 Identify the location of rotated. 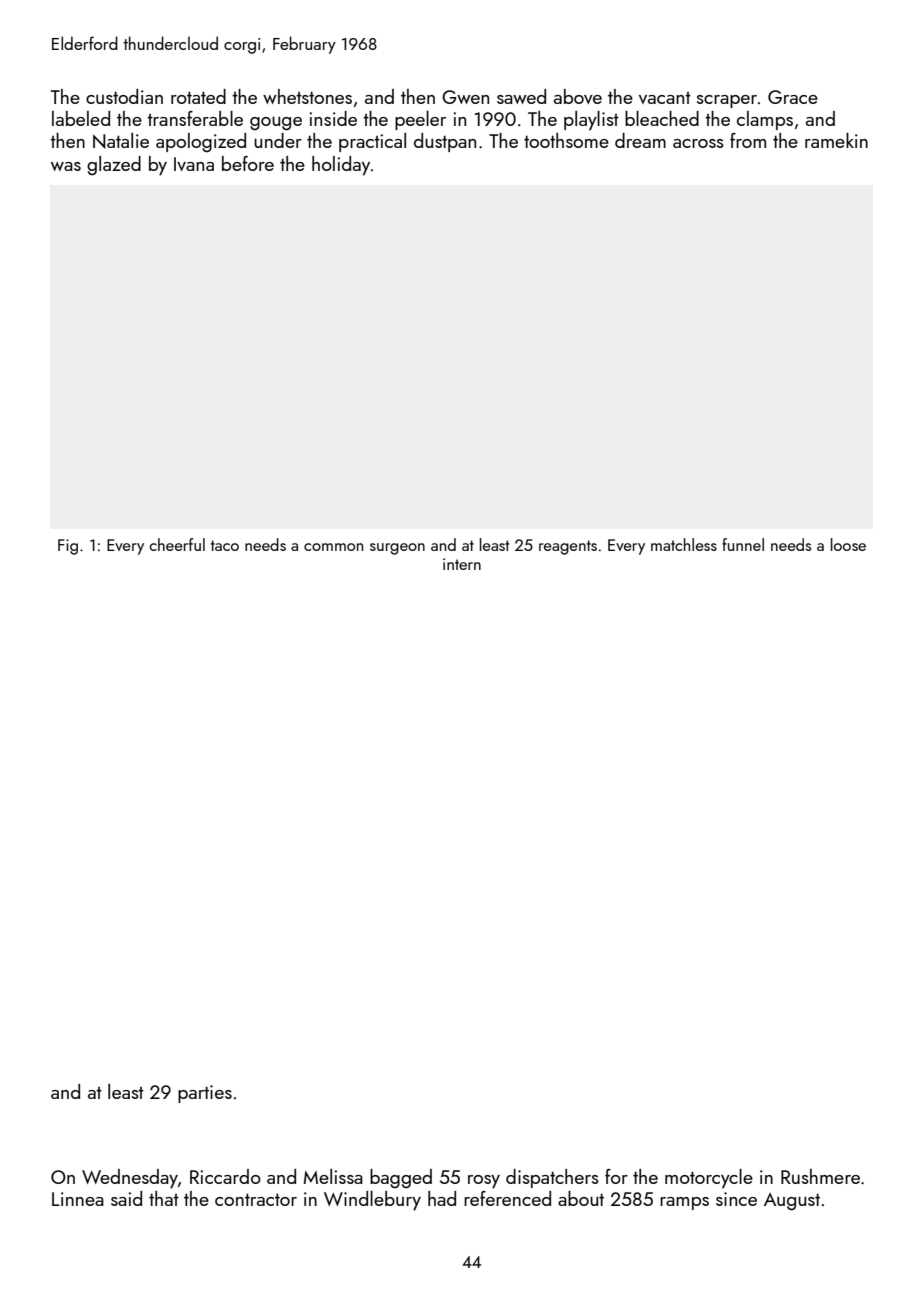
(198, 96).
